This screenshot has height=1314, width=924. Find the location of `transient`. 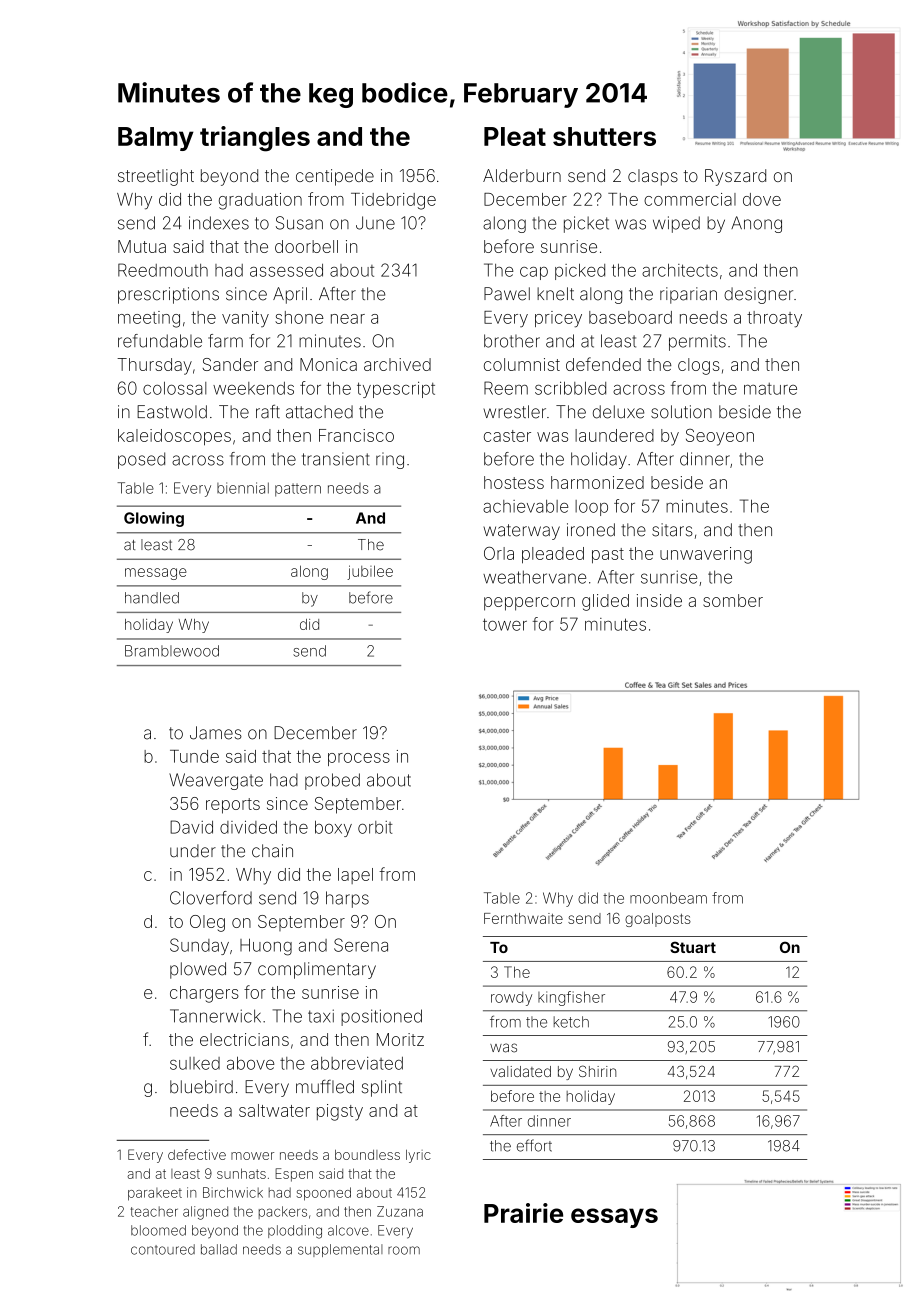

transient is located at coordinates (335, 459).
